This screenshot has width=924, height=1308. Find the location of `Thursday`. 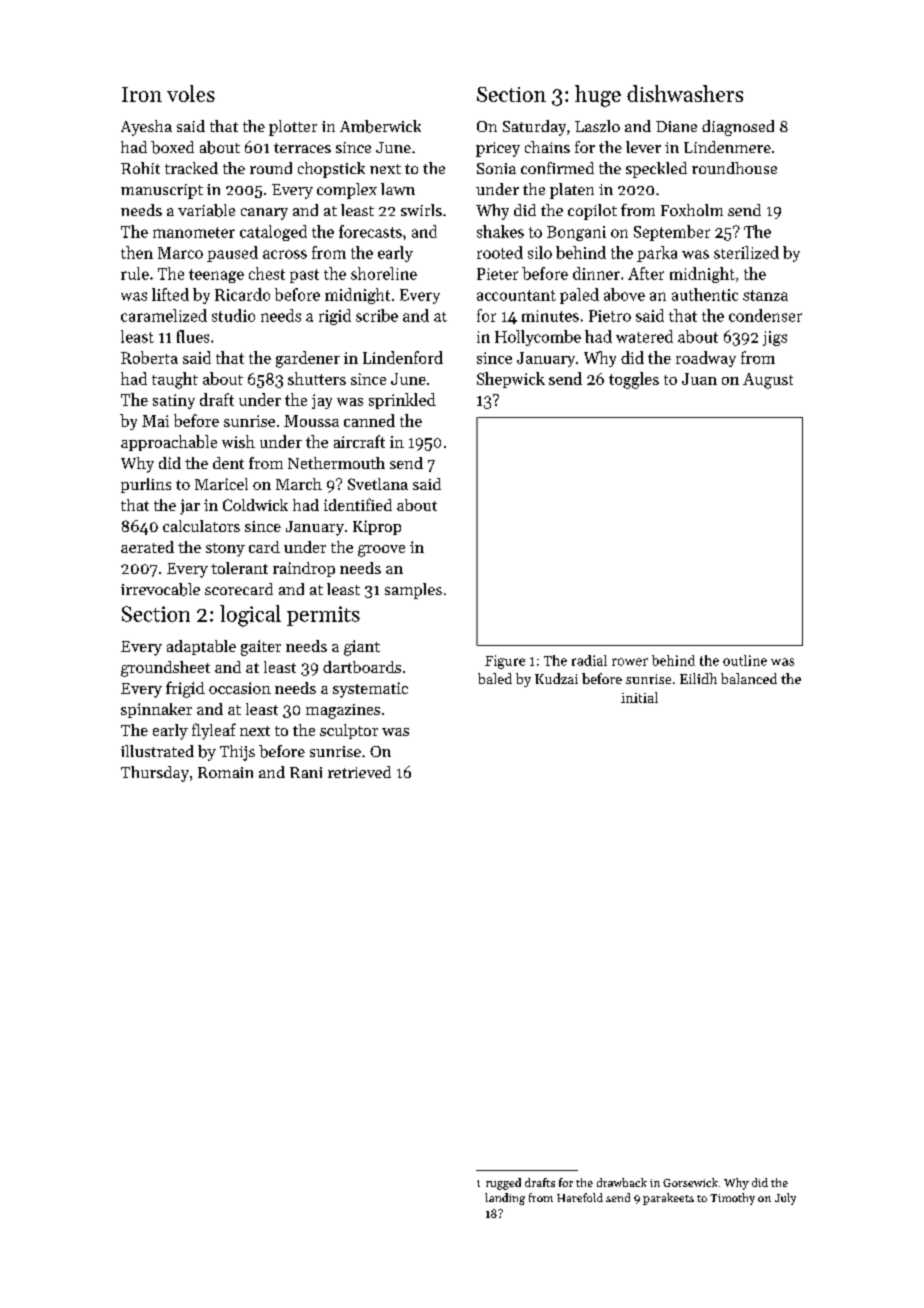

Thursday is located at coordinates (155, 774).
